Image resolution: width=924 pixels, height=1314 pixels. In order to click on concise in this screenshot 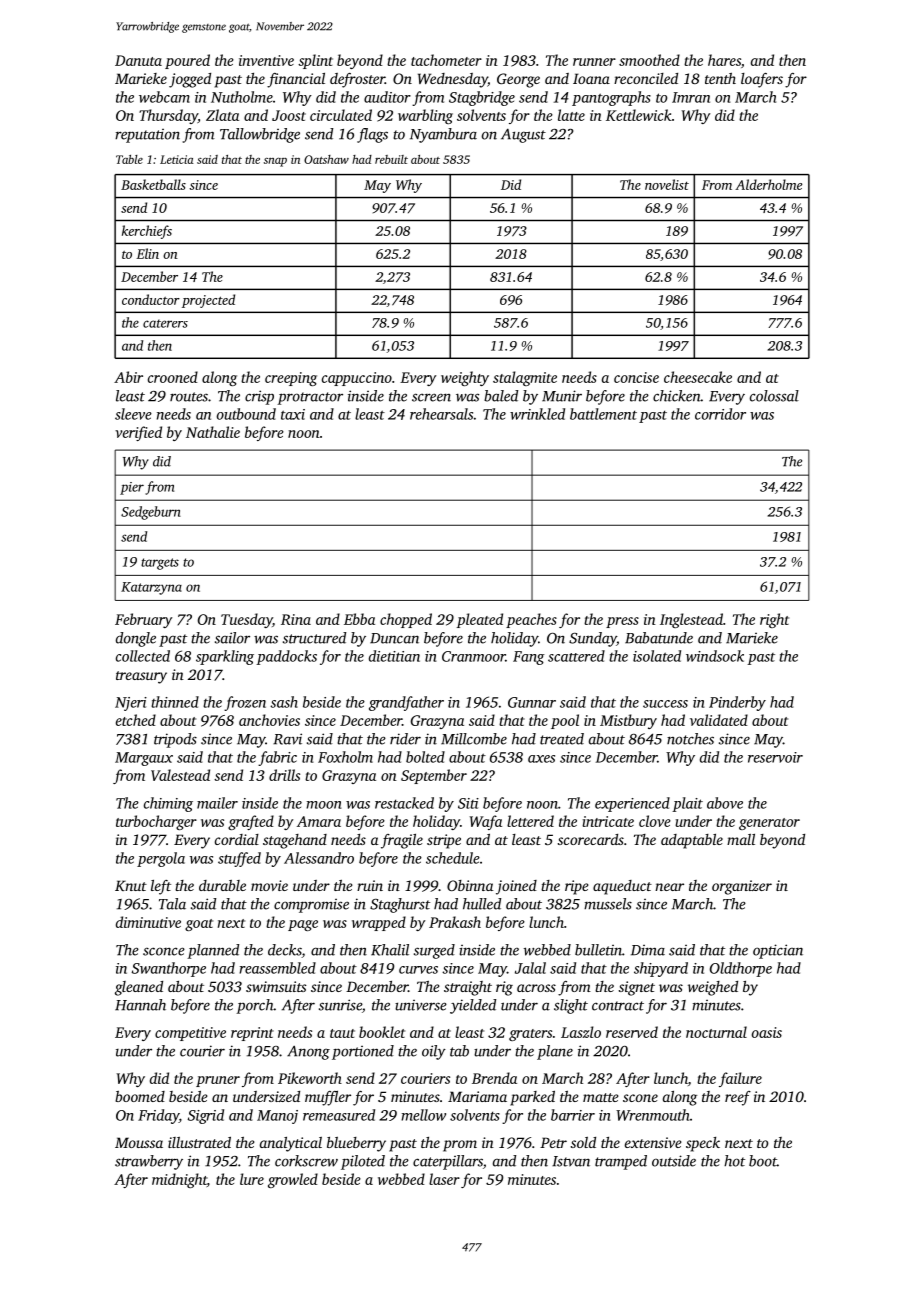, I will do `click(636, 377)`.
